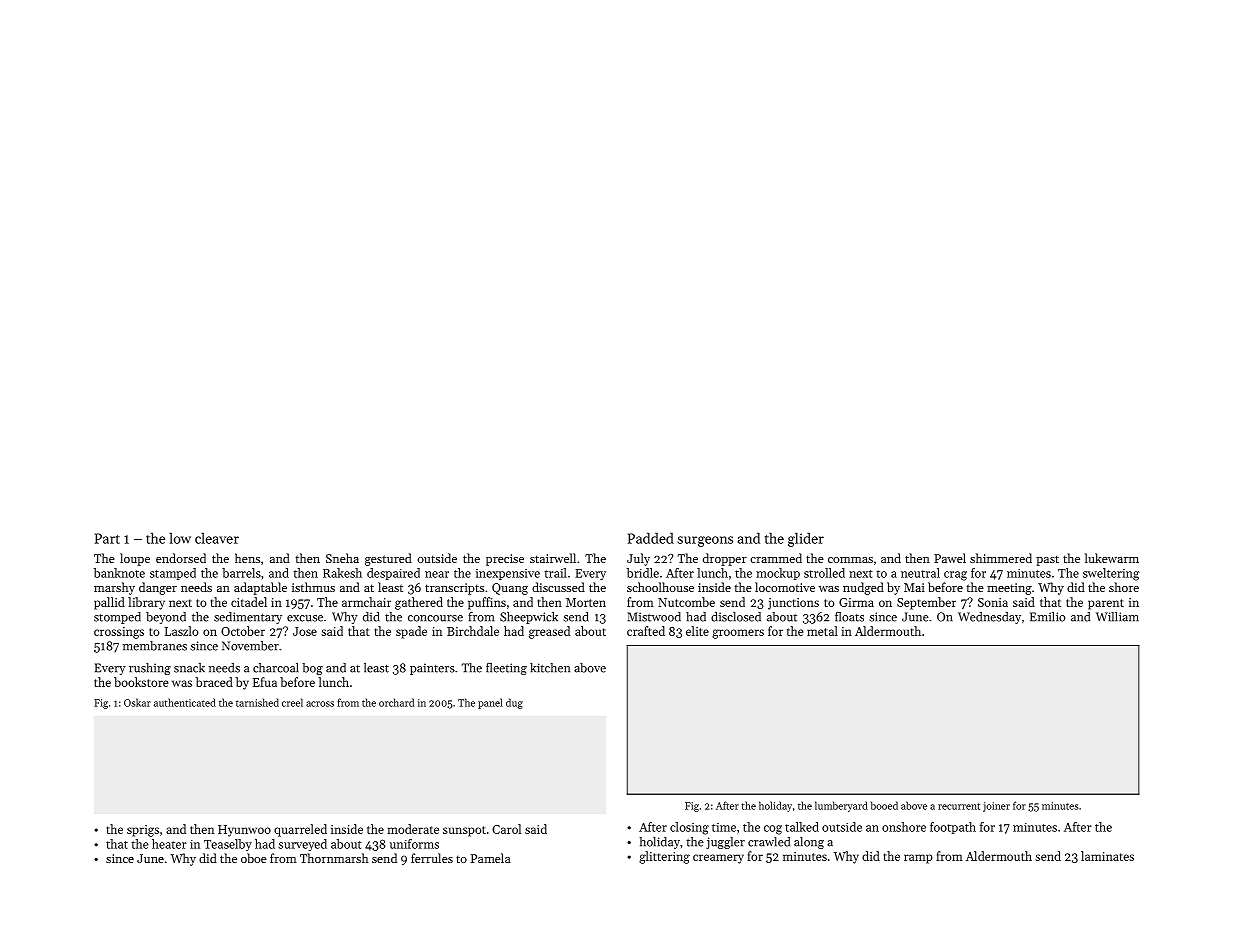 This document has width=1233, height=952. I want to click on glider, so click(806, 539).
